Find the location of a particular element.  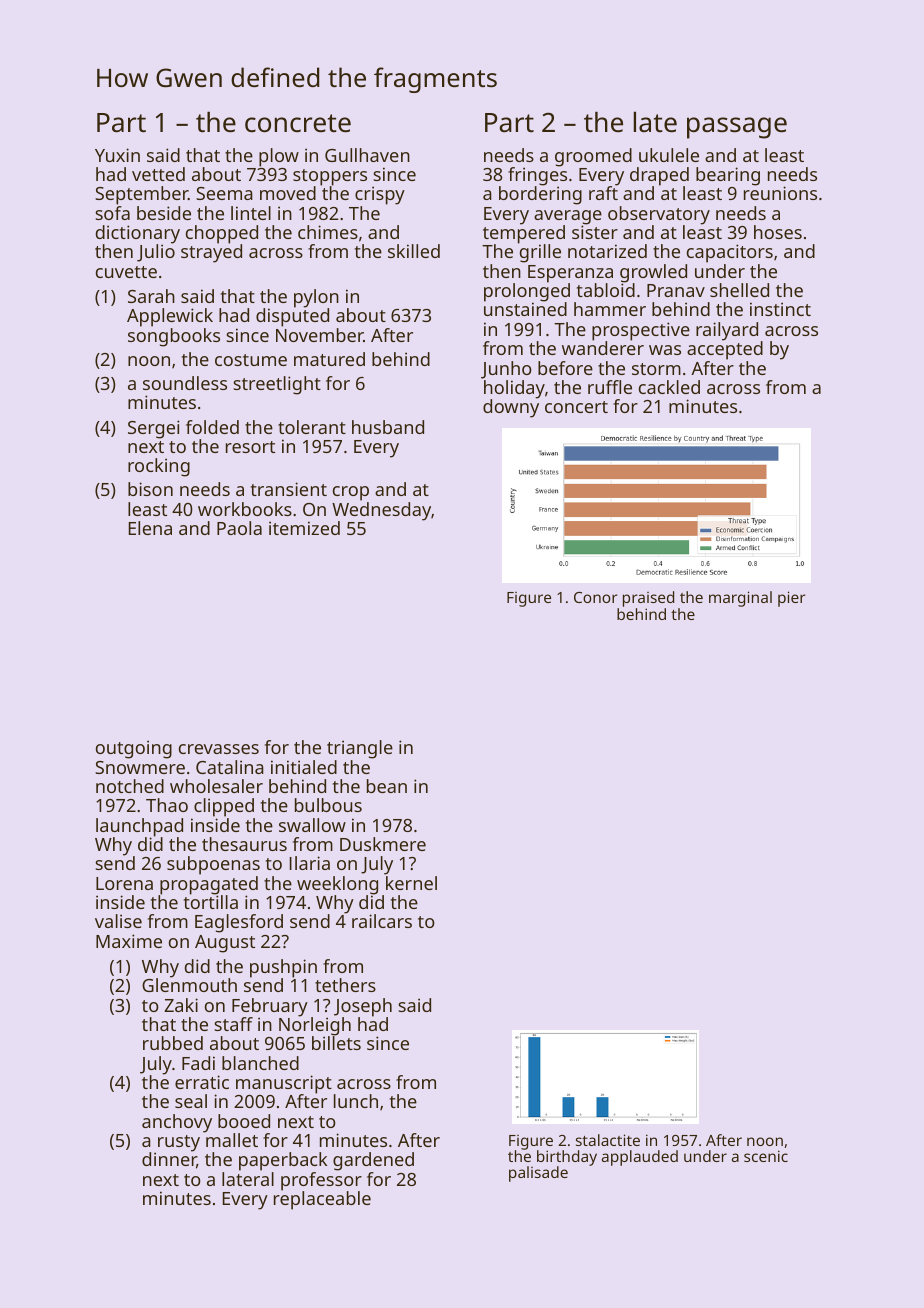

bean is located at coordinates (387, 786).
